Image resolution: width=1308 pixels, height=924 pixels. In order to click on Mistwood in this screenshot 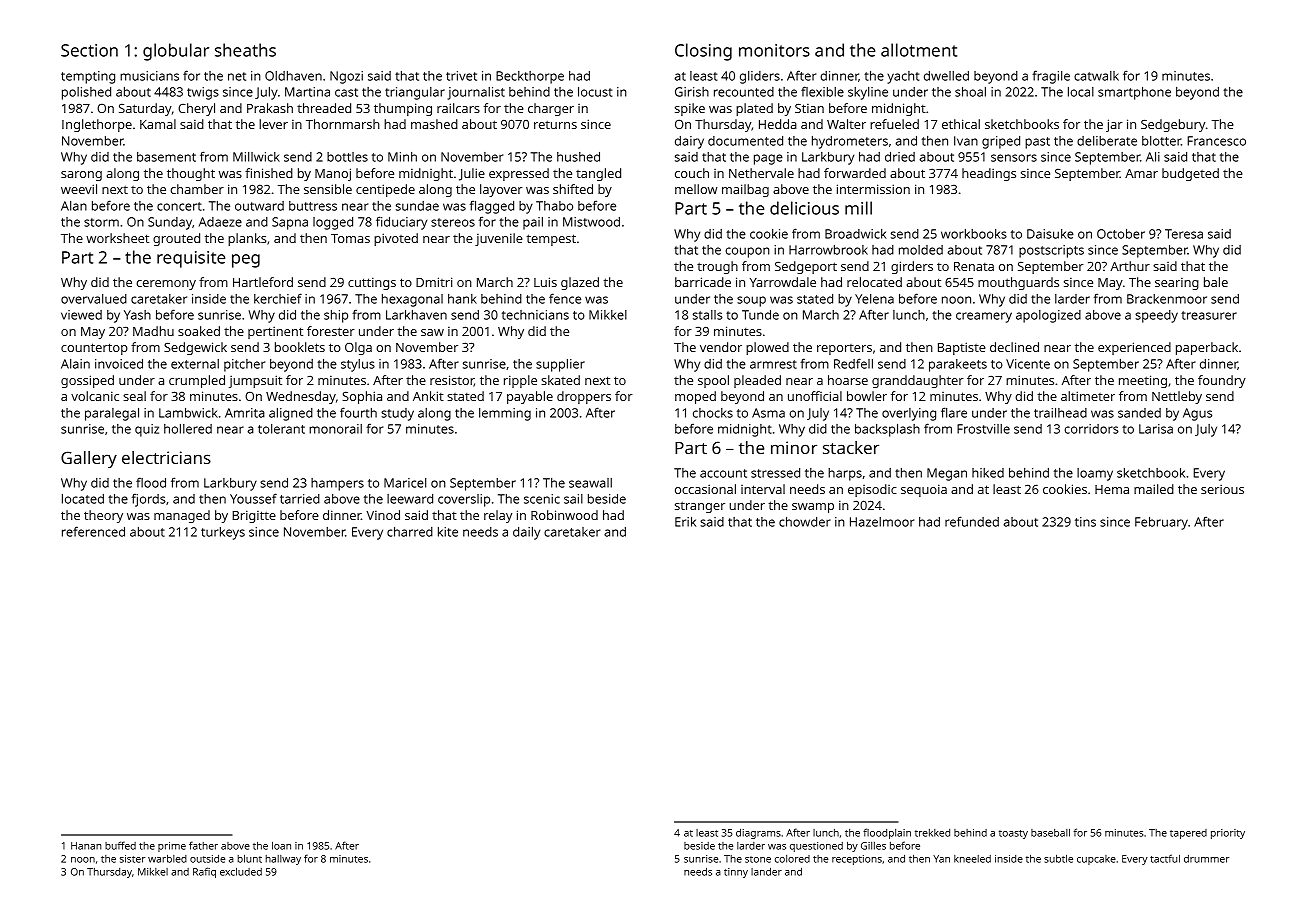, I will do `click(591, 222)`.
